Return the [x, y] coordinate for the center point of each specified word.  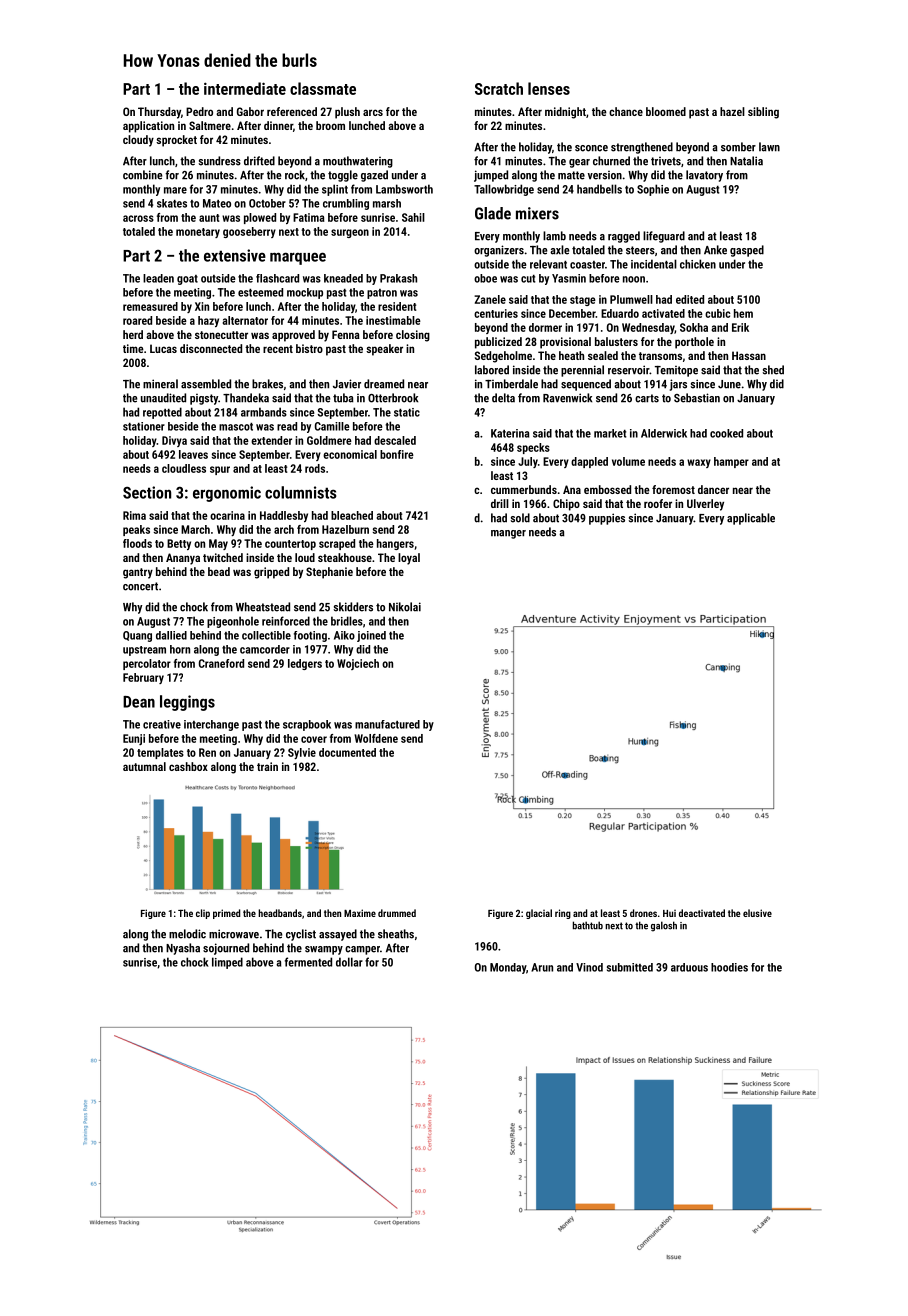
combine [143, 175]
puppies [607, 519]
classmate [323, 88]
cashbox [188, 766]
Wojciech [358, 664]
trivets [666, 161]
